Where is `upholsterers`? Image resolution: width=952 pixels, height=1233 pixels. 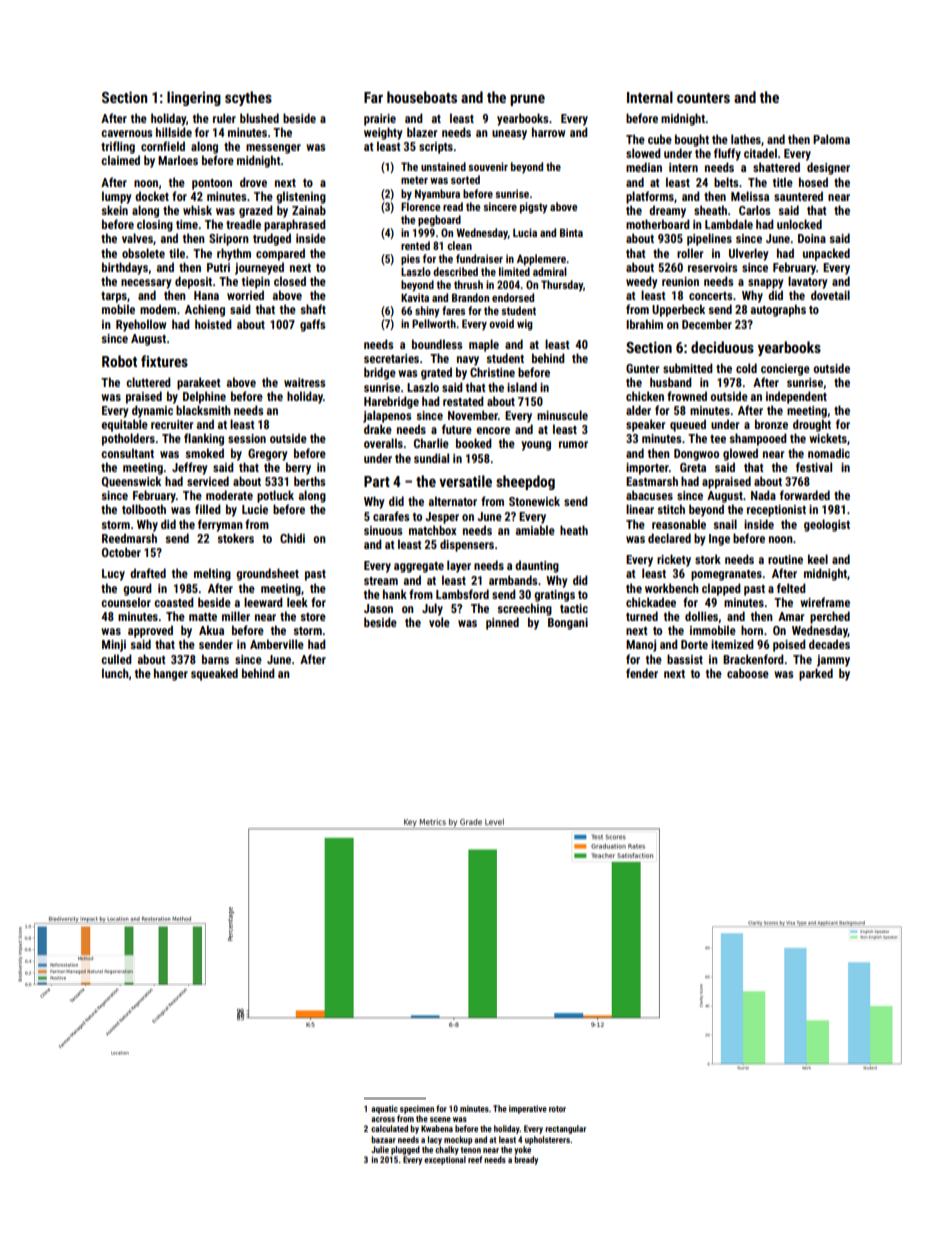 upholsterers is located at coordinates (547, 1140).
